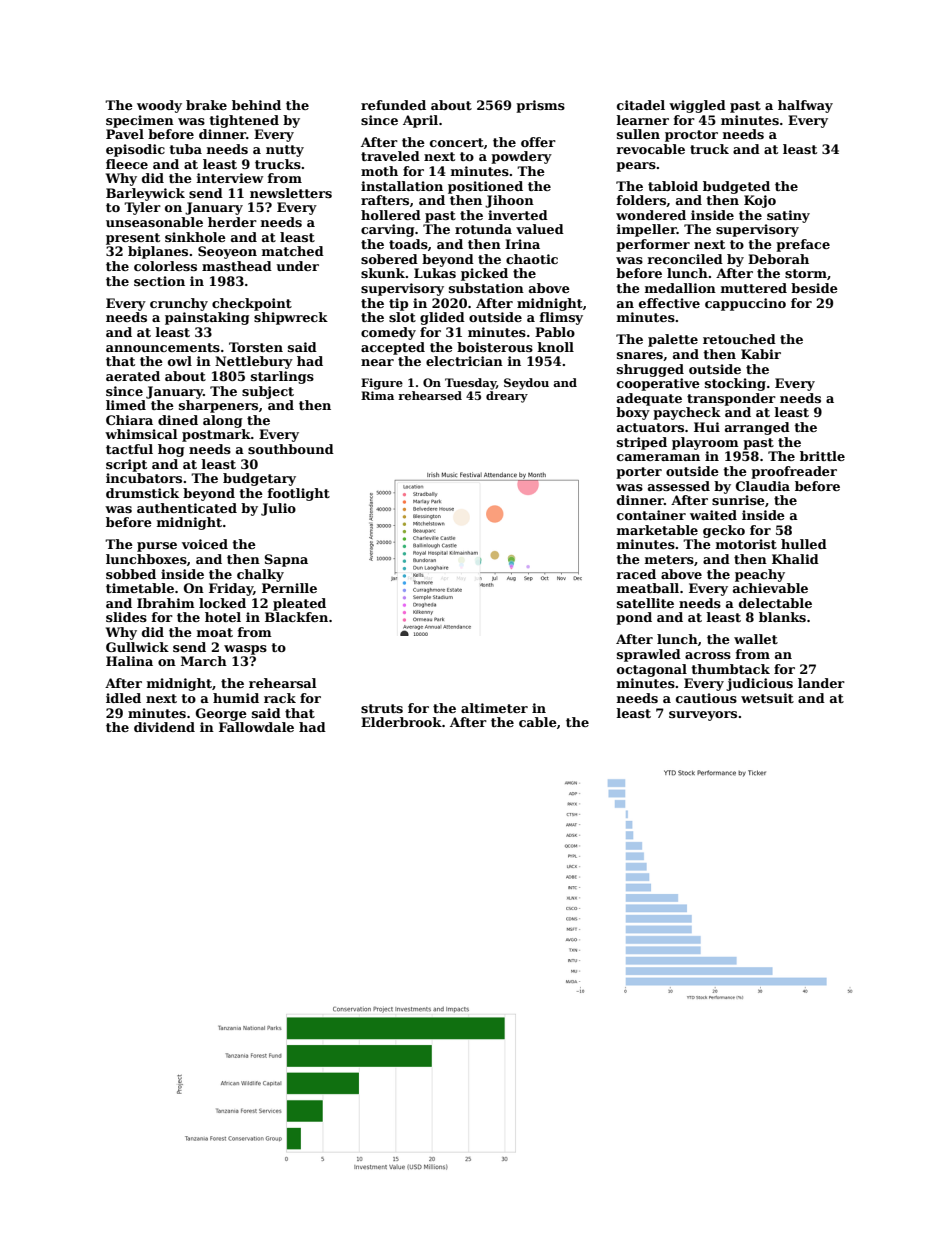 The image size is (952, 1233). Describe the element at coordinates (760, 201) in the document. I see `Kojo` at that location.
